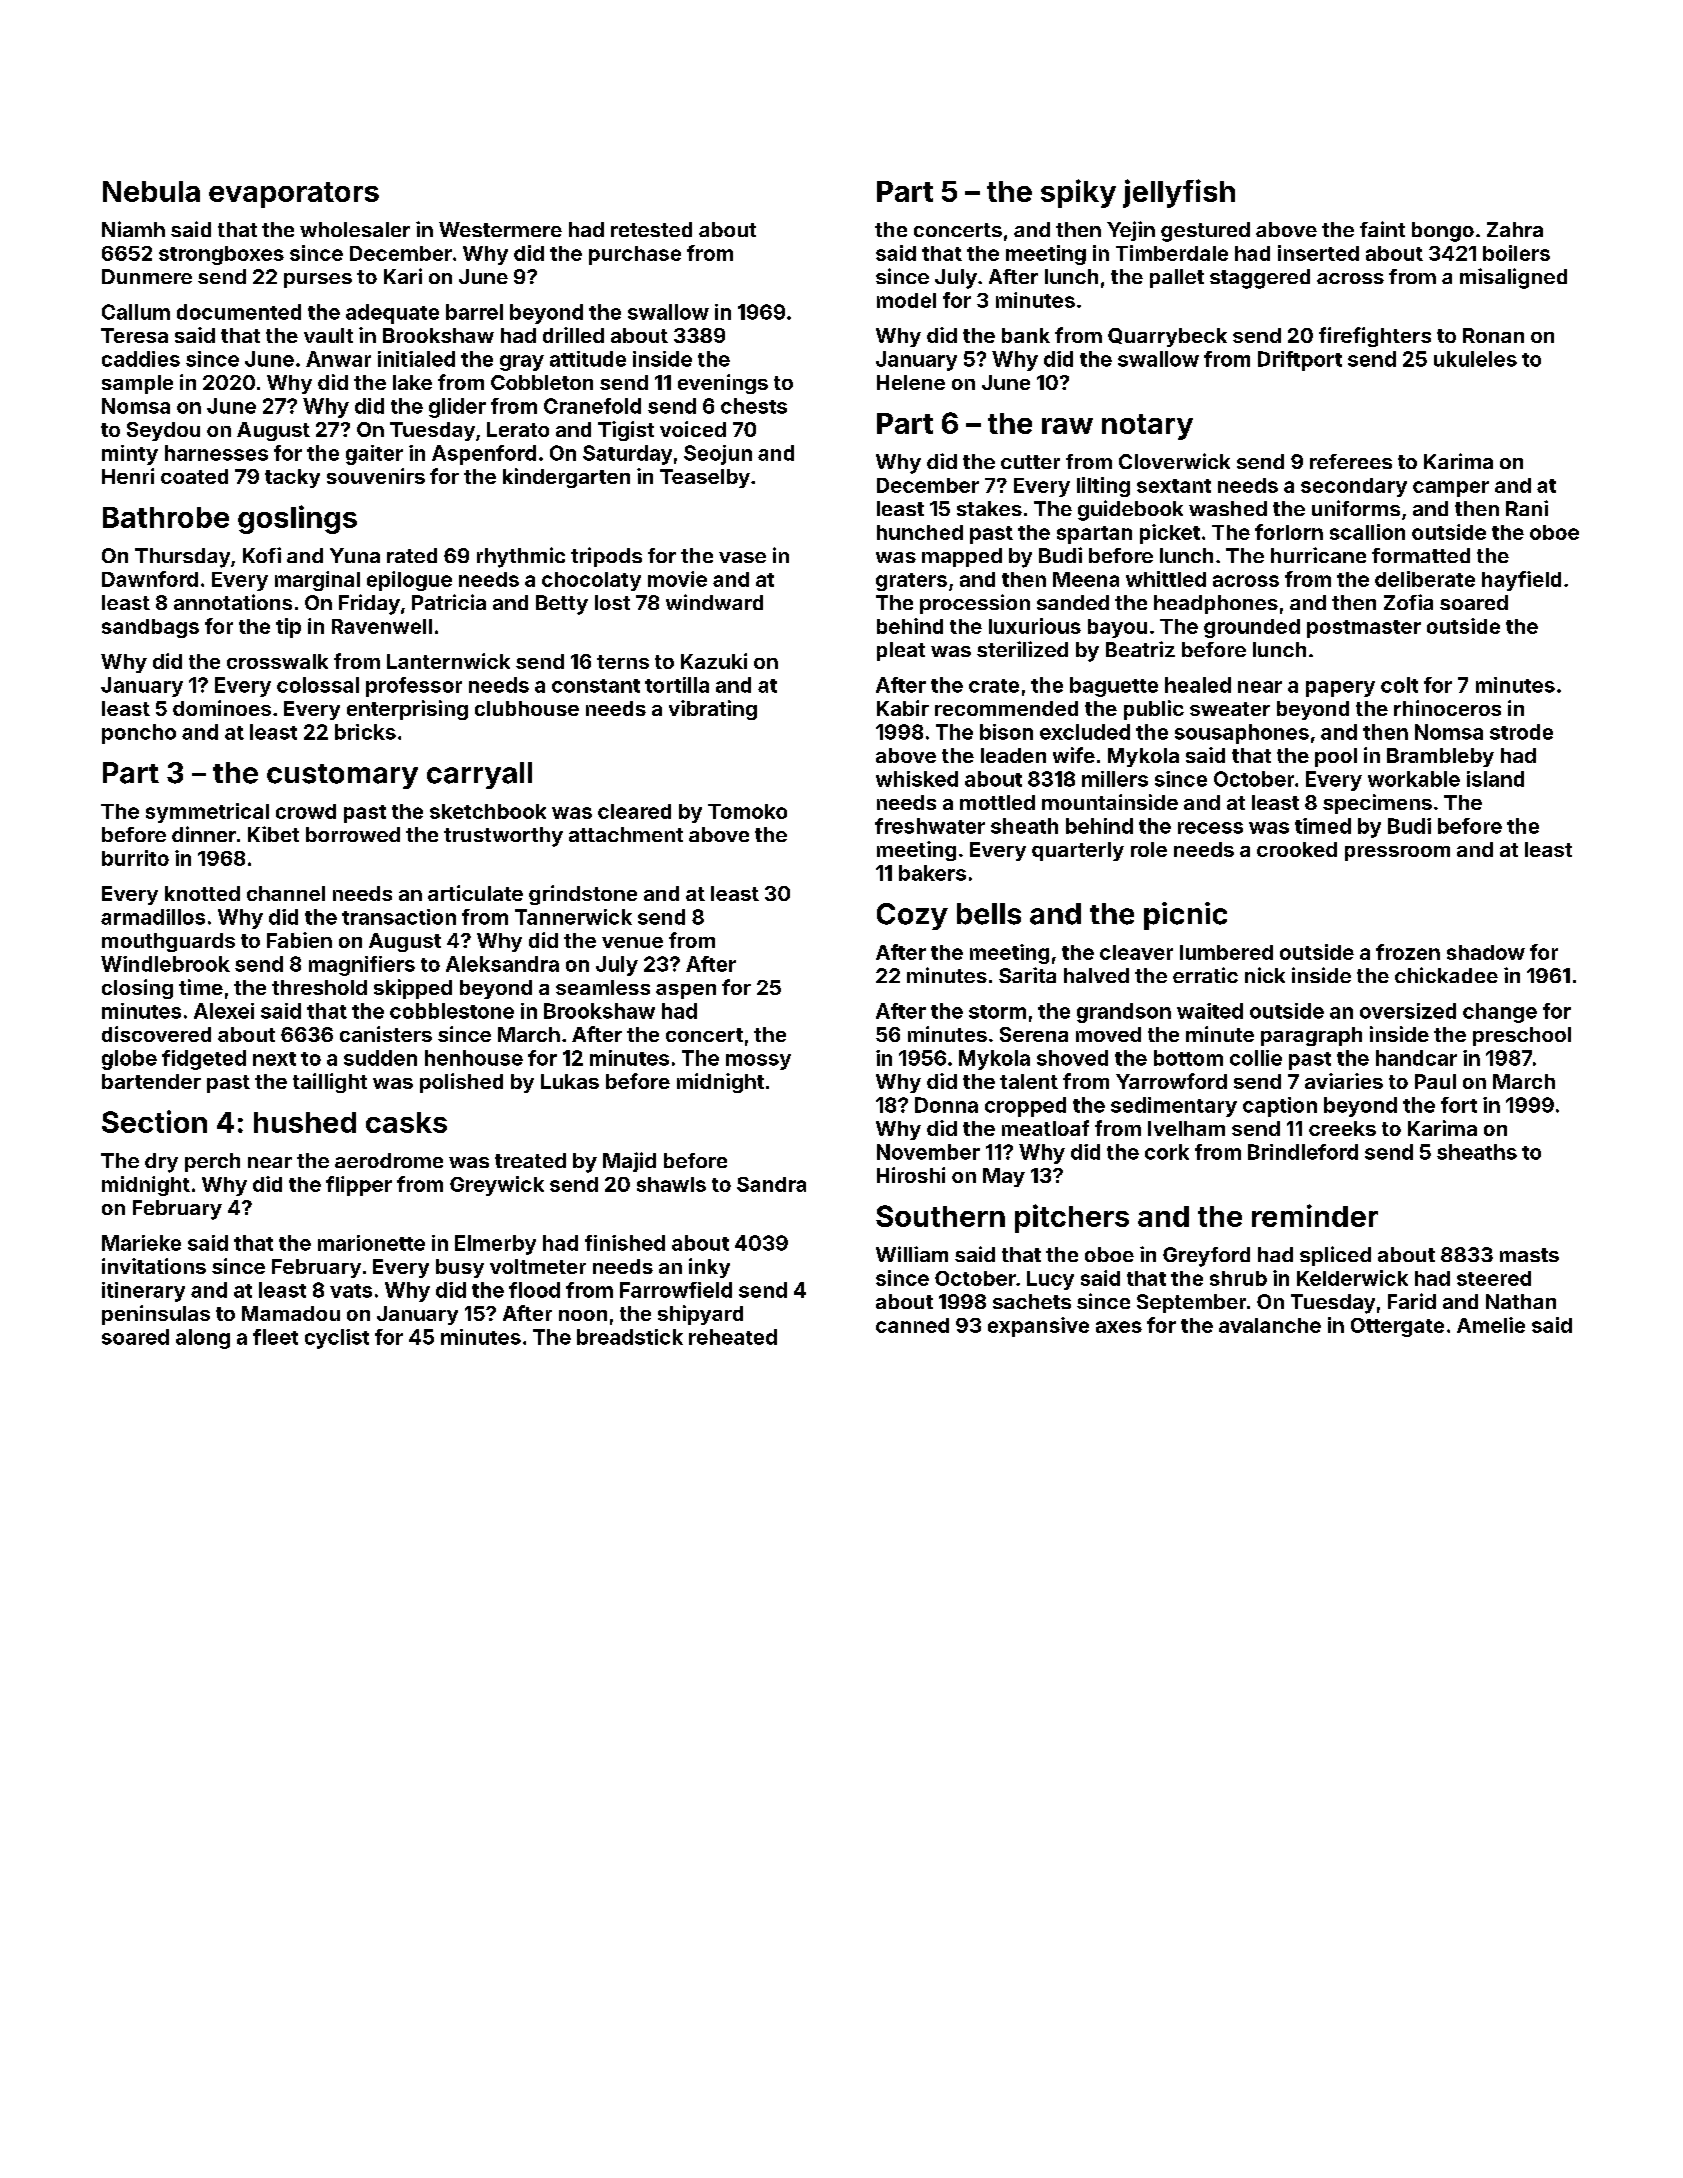 Image resolution: width=1683 pixels, height=2178 pixels. I want to click on jellyfish, so click(1179, 193).
